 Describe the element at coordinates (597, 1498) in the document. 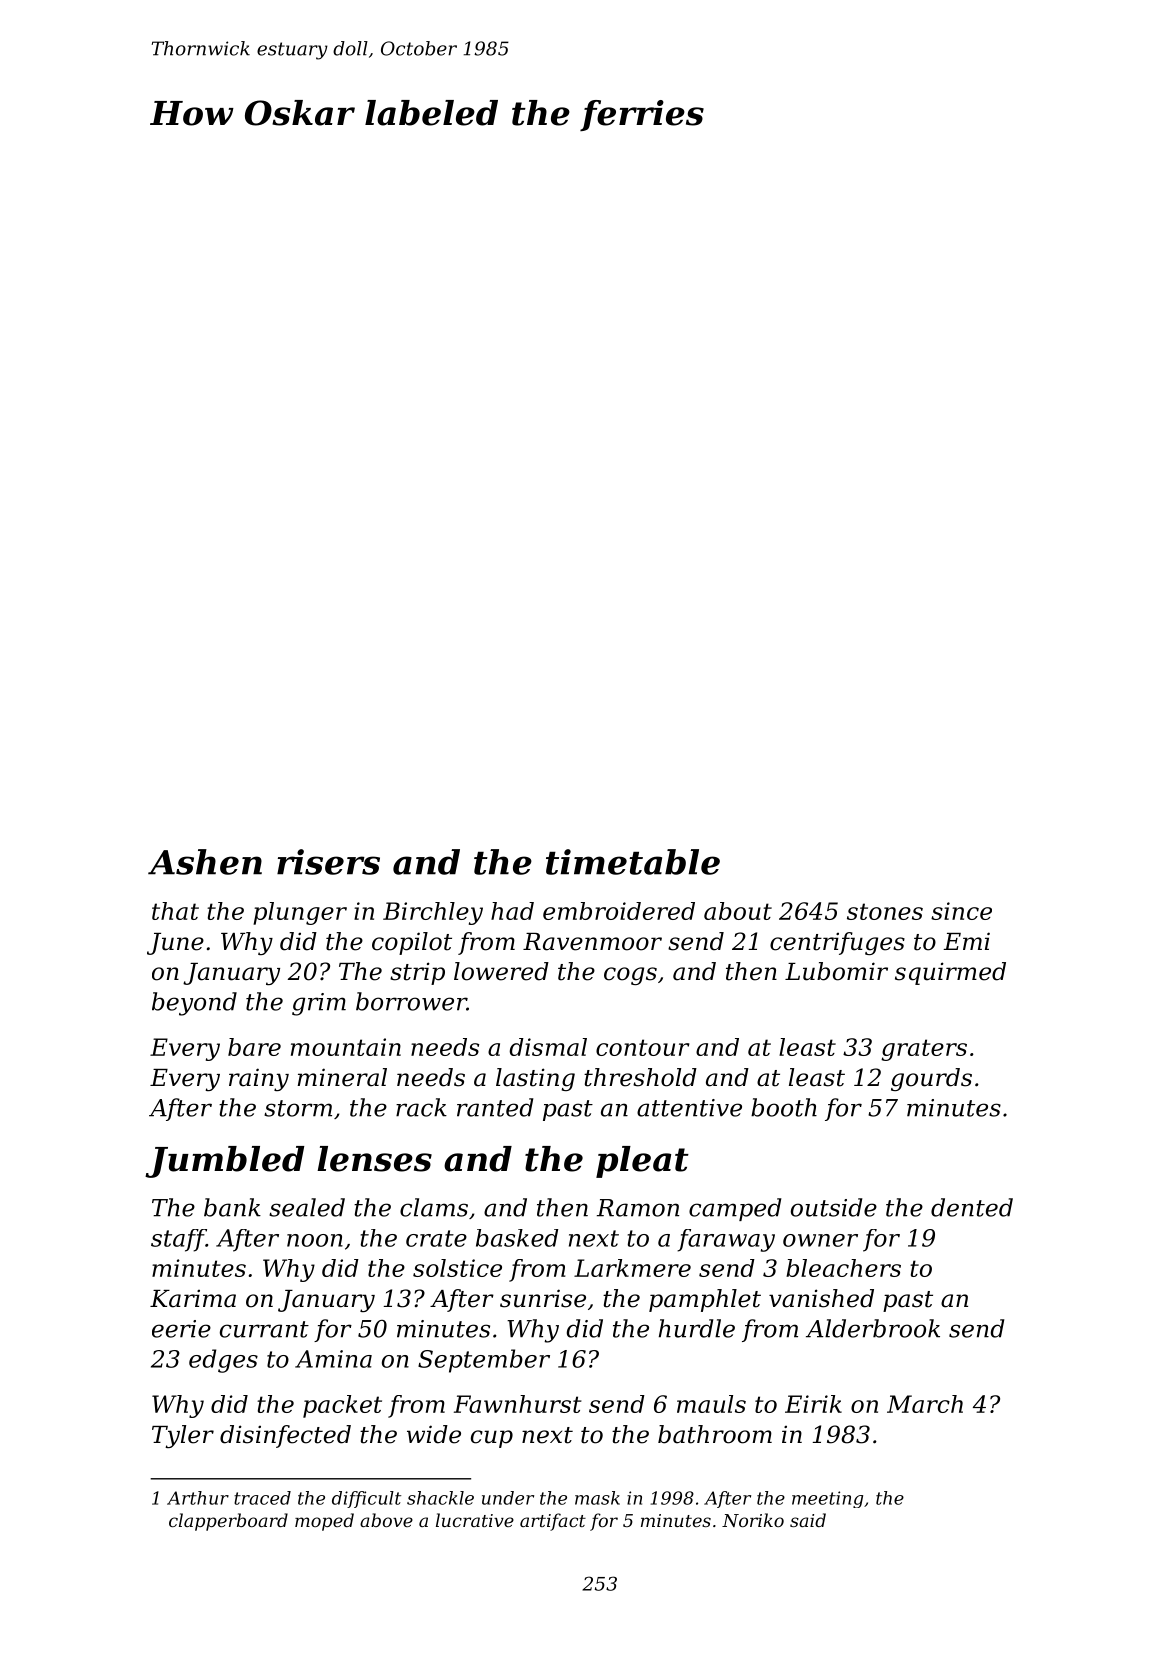

I see `mask` at that location.
